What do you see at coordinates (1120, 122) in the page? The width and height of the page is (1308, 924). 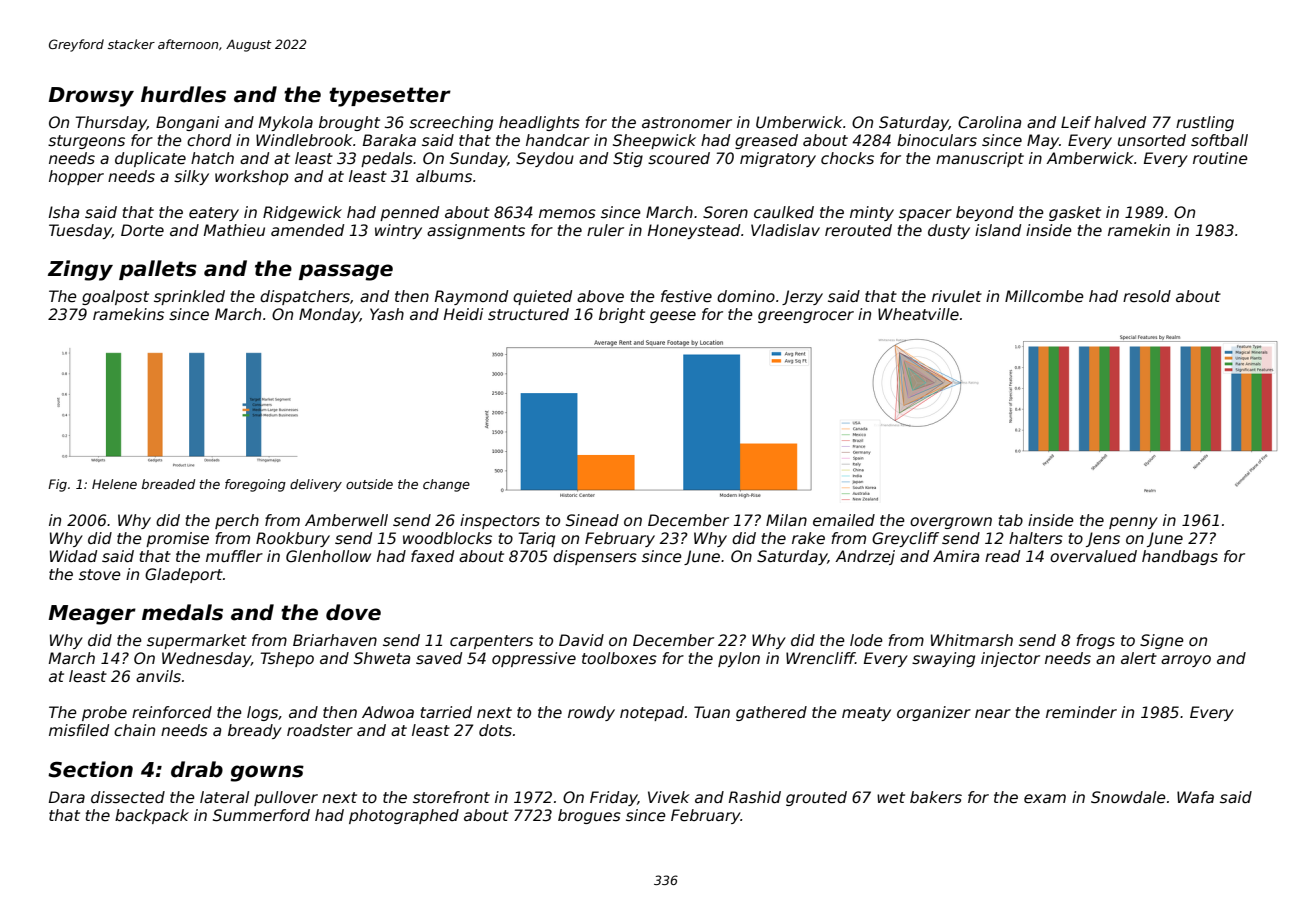 I see `halved` at bounding box center [1120, 122].
